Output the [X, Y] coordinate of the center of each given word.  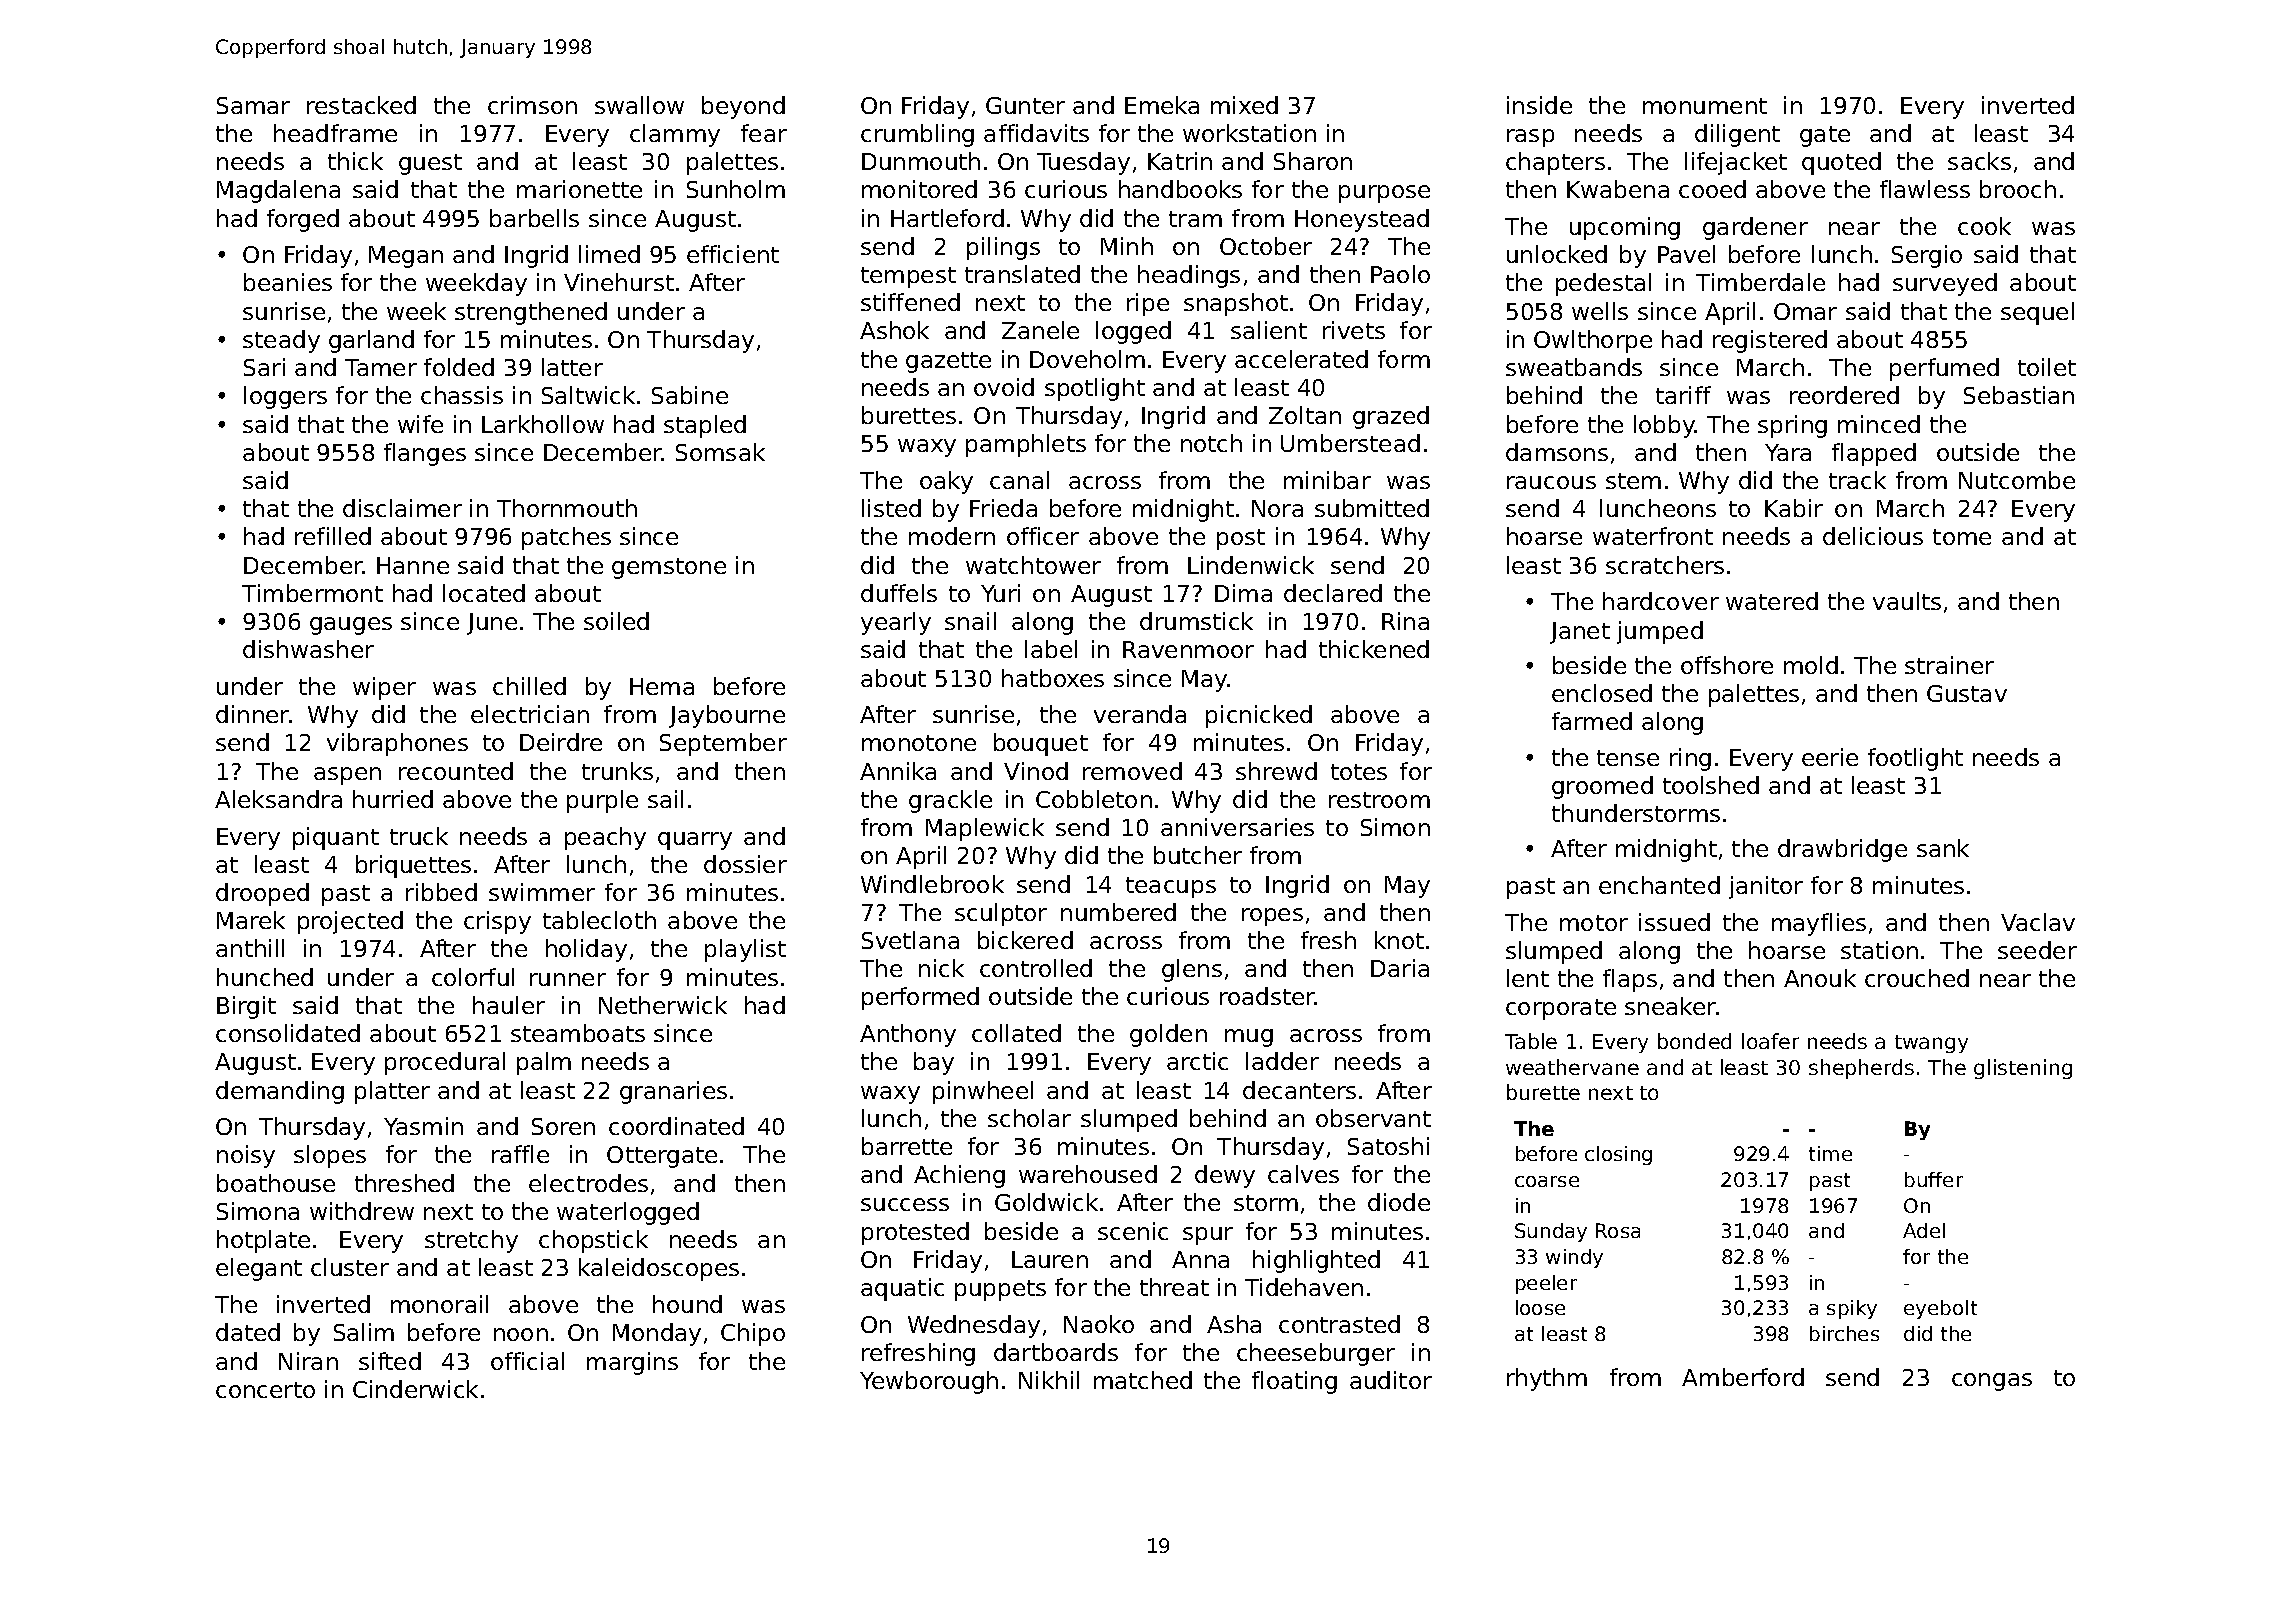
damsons [1557, 452]
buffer [1934, 1179]
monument [1705, 106]
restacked [361, 105]
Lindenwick [1251, 565]
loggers [285, 397]
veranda [1140, 714]
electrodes [588, 1183]
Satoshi [1388, 1146]
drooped [262, 894]
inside [1539, 105]
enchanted [1659, 885]
